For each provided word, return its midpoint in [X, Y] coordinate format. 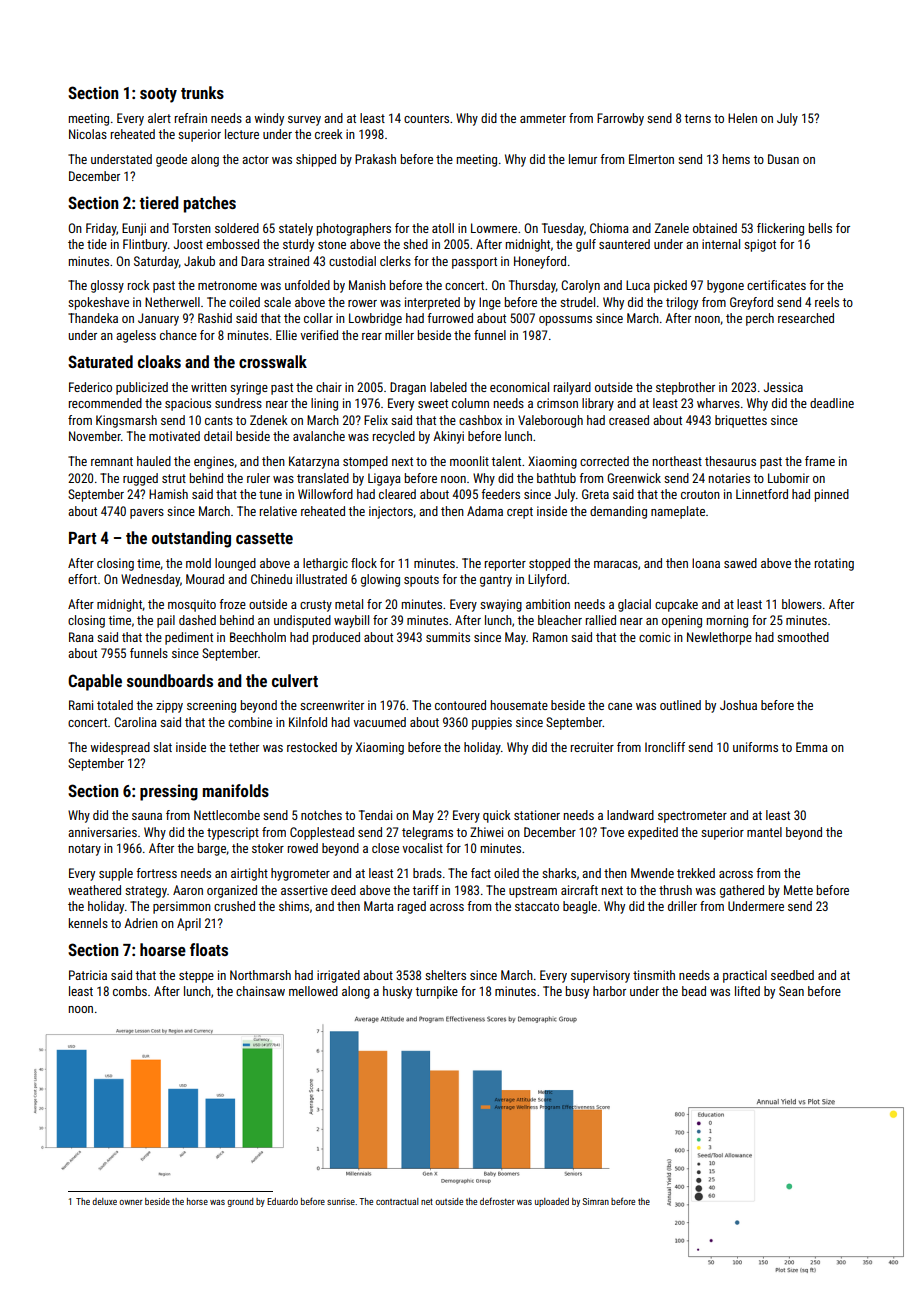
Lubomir [788, 478]
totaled [115, 705]
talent [506, 461]
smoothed [803, 637]
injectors [391, 512]
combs [130, 991]
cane [620, 706]
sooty [158, 95]
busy [577, 992]
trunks [202, 92]
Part [82, 538]
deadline [832, 403]
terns [697, 118]
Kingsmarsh [126, 421]
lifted [747, 991]
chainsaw [260, 991]
